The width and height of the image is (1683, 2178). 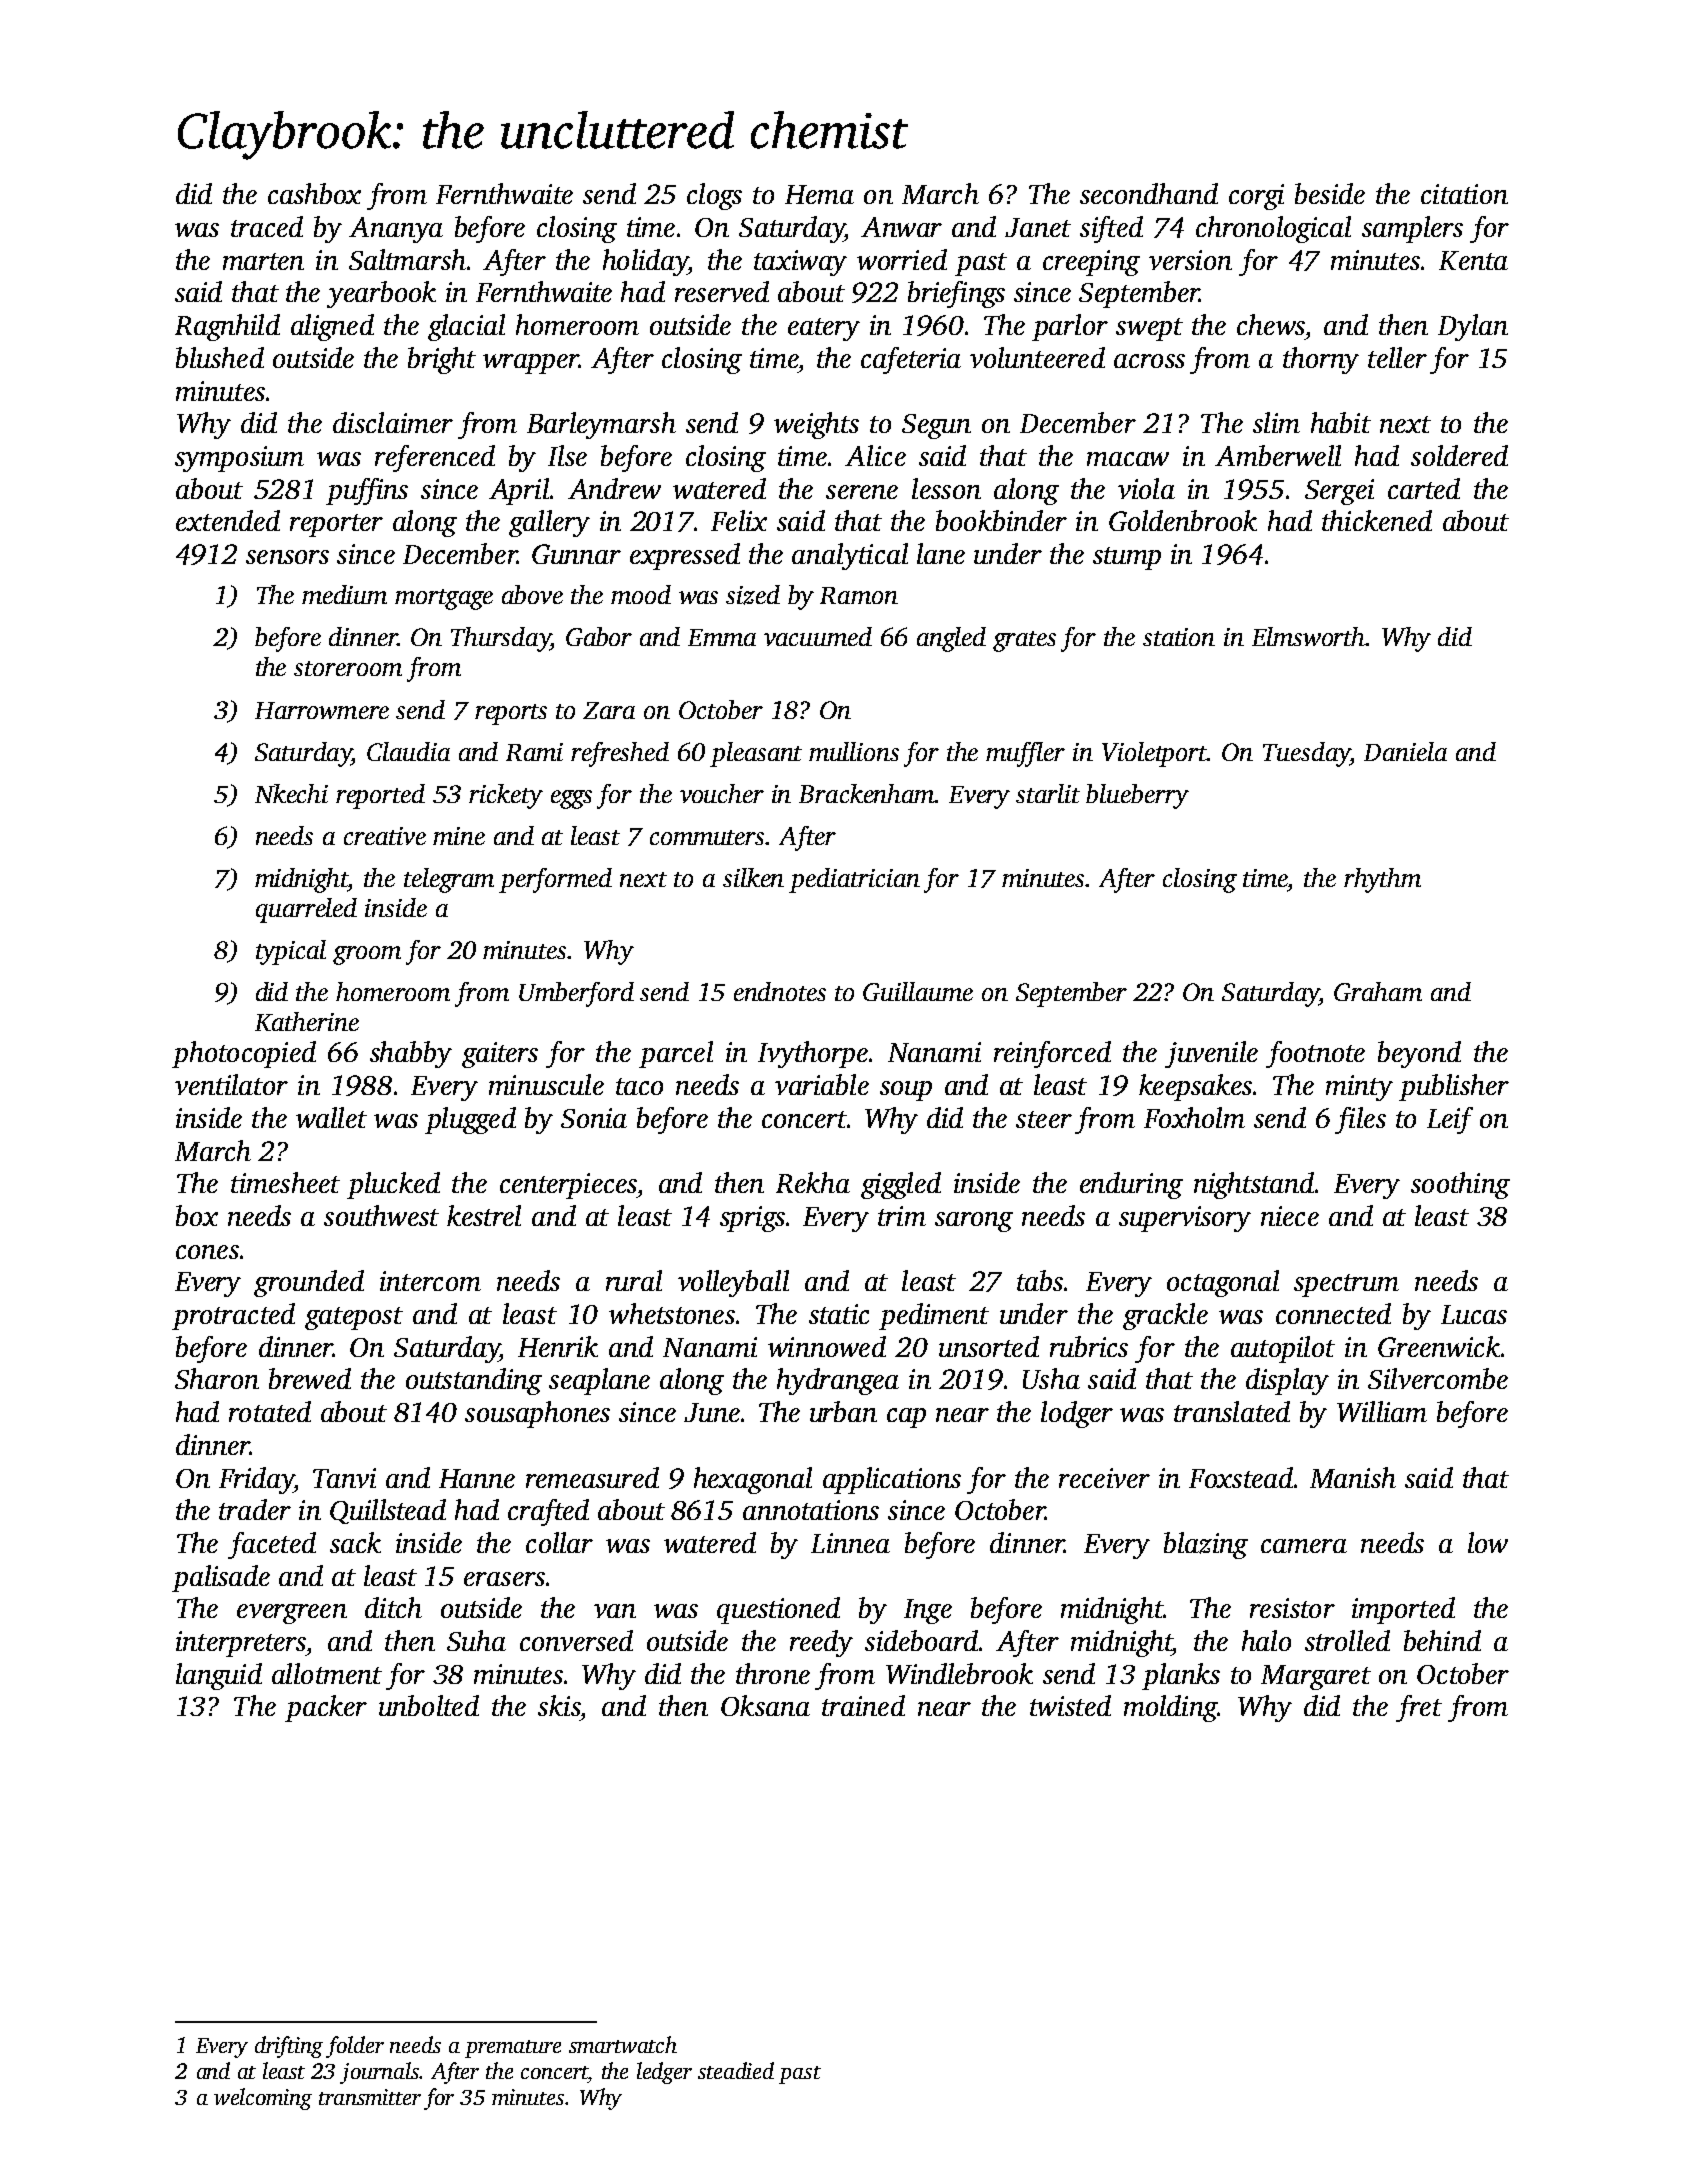 I want to click on Graham, so click(x=1378, y=991).
